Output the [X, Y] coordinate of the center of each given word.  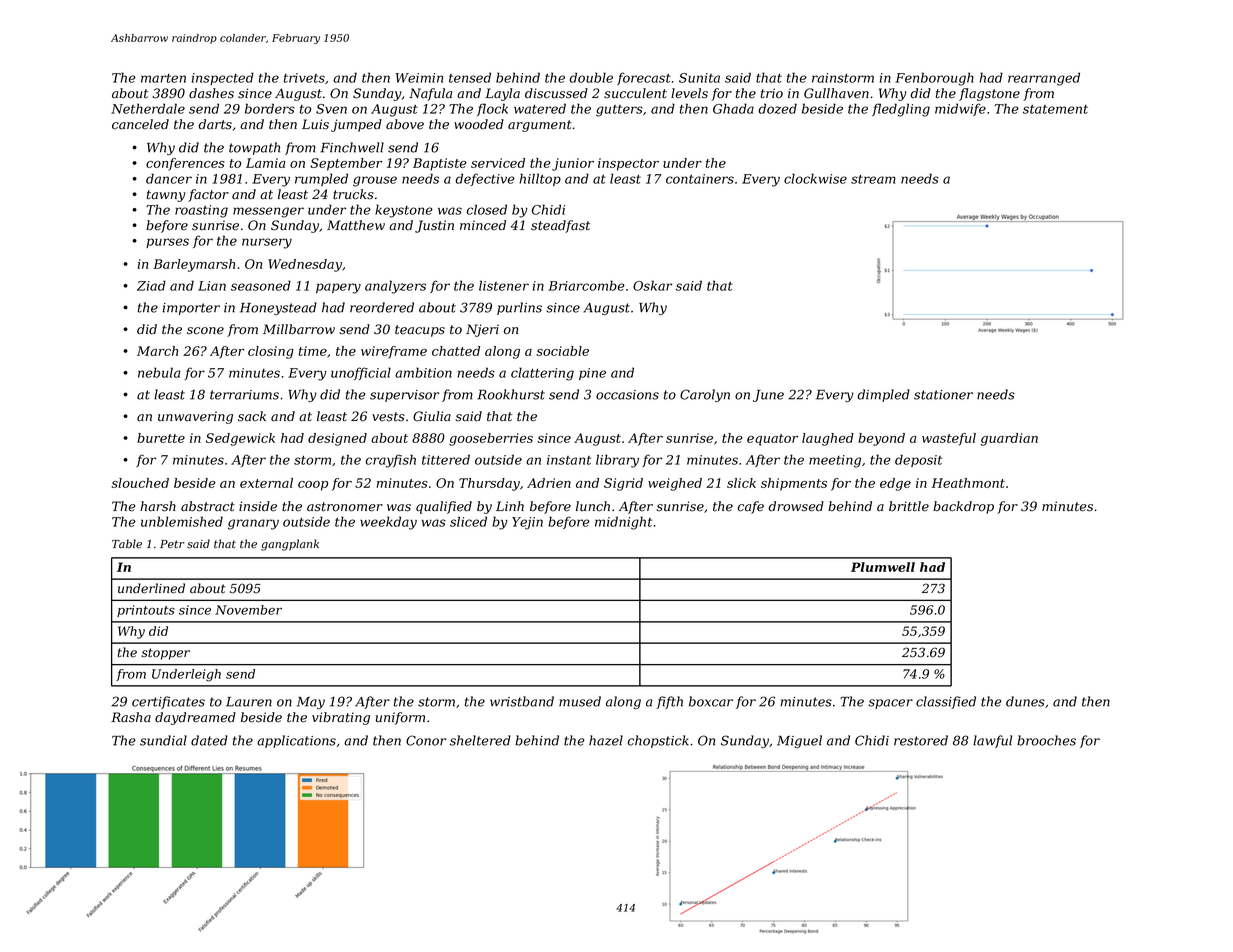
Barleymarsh [194, 265]
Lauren [249, 702]
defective [485, 179]
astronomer [345, 507]
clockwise [815, 178]
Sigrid [623, 484]
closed [487, 209]
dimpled [884, 395]
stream [873, 179]
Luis [315, 124]
